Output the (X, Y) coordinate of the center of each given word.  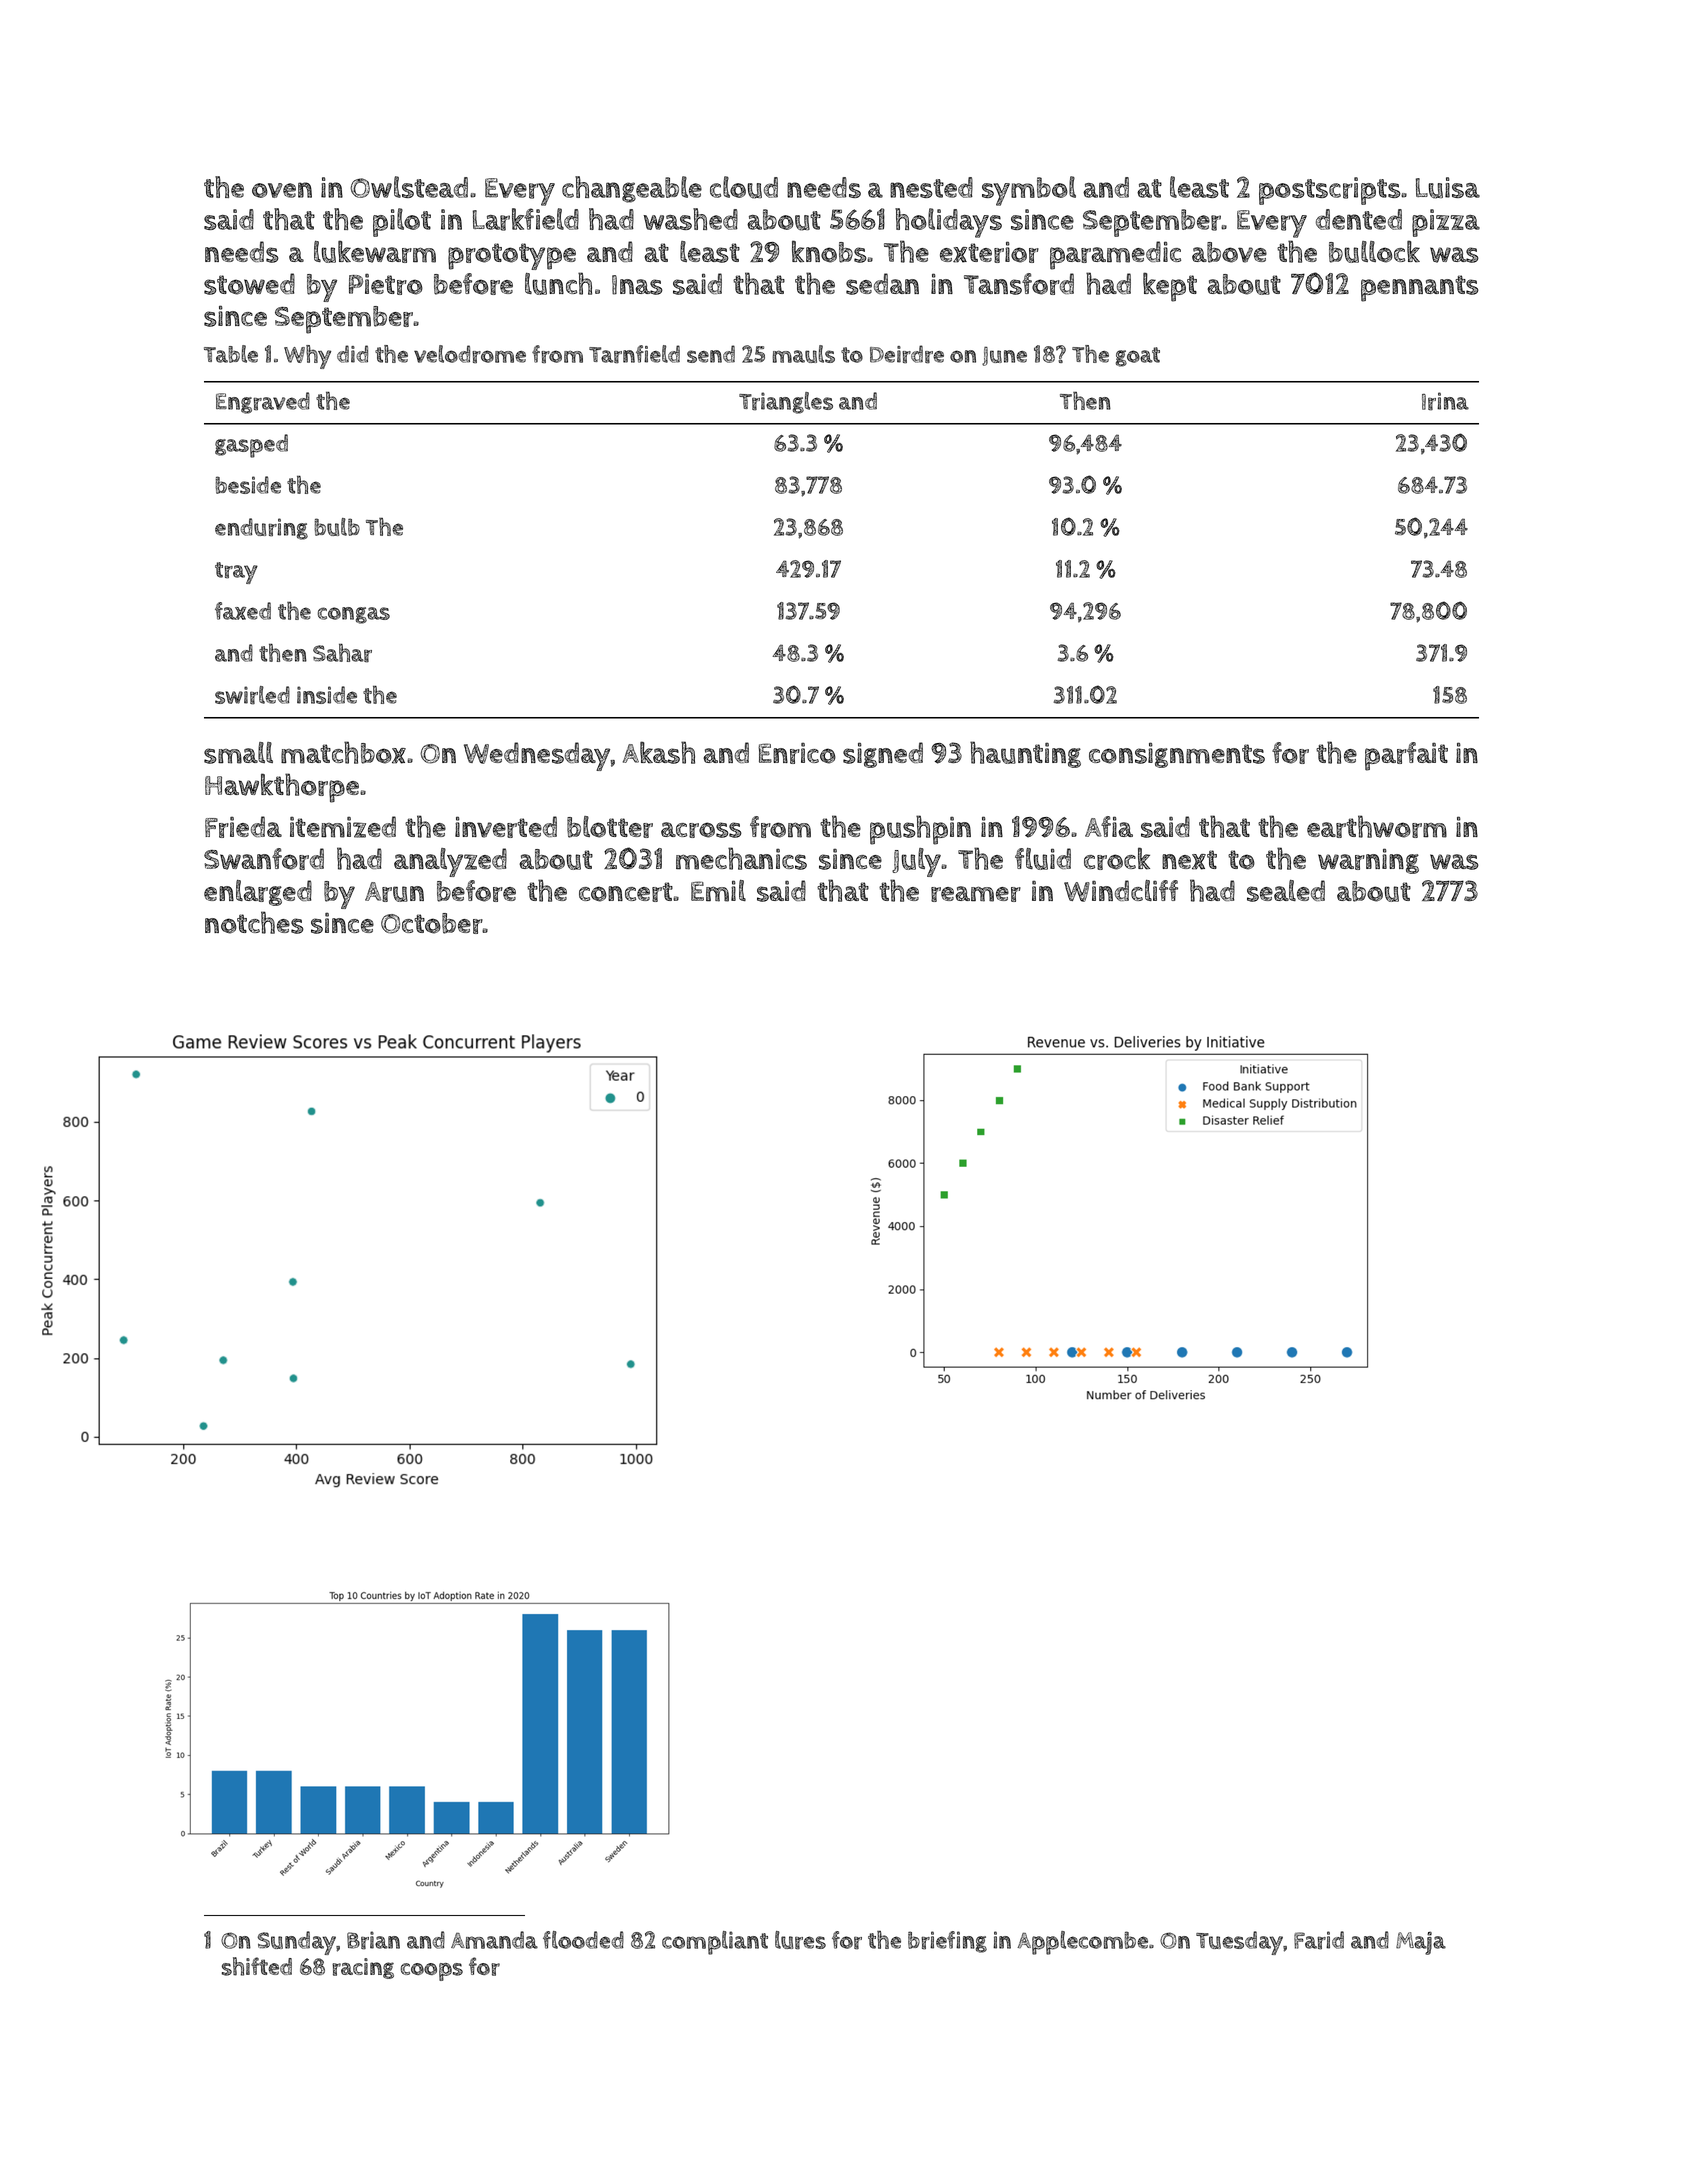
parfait (1406, 756)
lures (800, 1940)
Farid (1319, 1940)
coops (432, 1972)
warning (1368, 861)
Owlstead (409, 187)
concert (626, 892)
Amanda (494, 1940)
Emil (718, 891)
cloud (744, 187)
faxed (243, 611)
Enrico (797, 753)
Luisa (1448, 188)
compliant (715, 1943)
